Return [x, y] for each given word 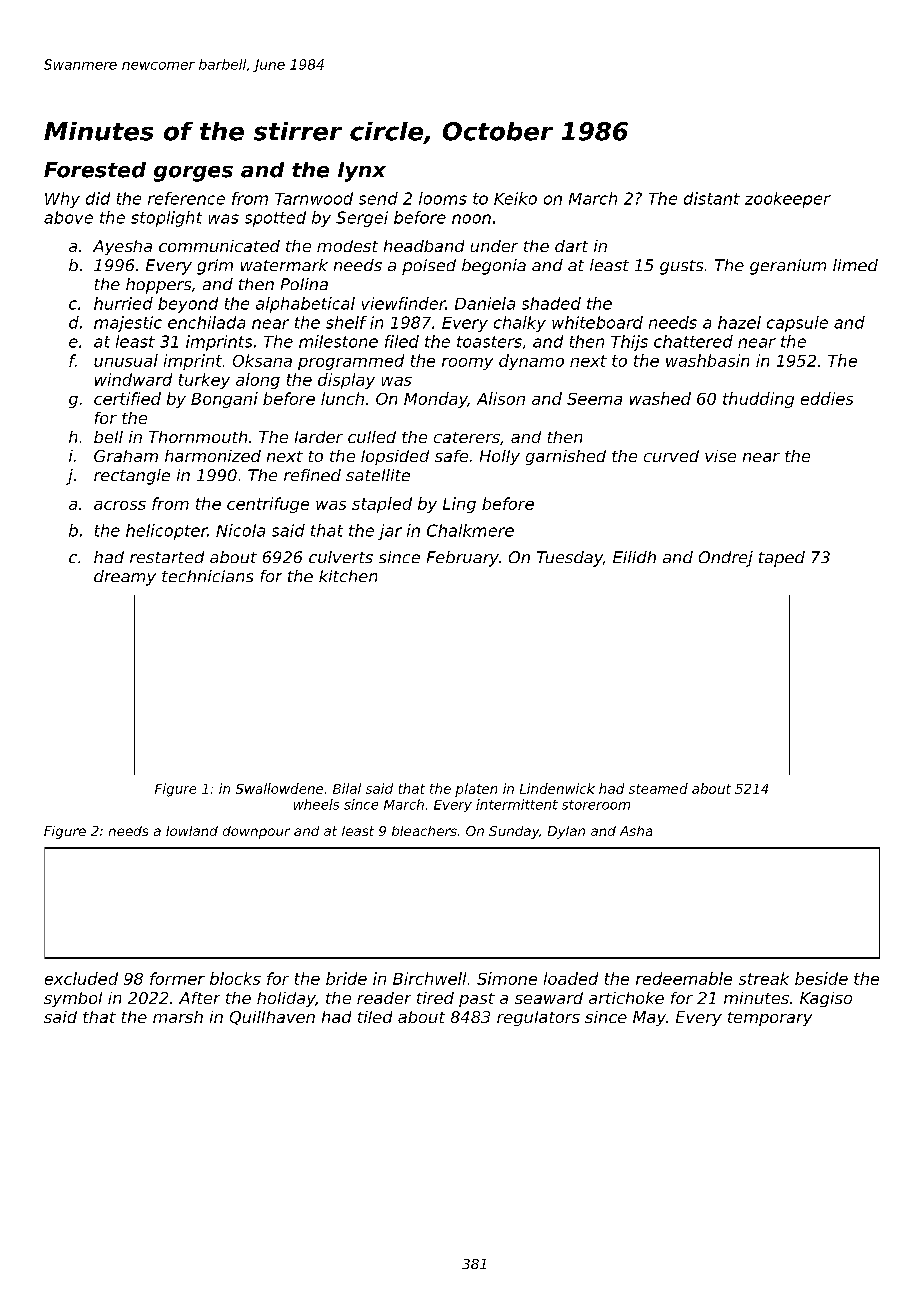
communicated [219, 246]
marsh [178, 1017]
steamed [658, 788]
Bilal [347, 788]
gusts [681, 267]
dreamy [125, 578]
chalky [520, 324]
